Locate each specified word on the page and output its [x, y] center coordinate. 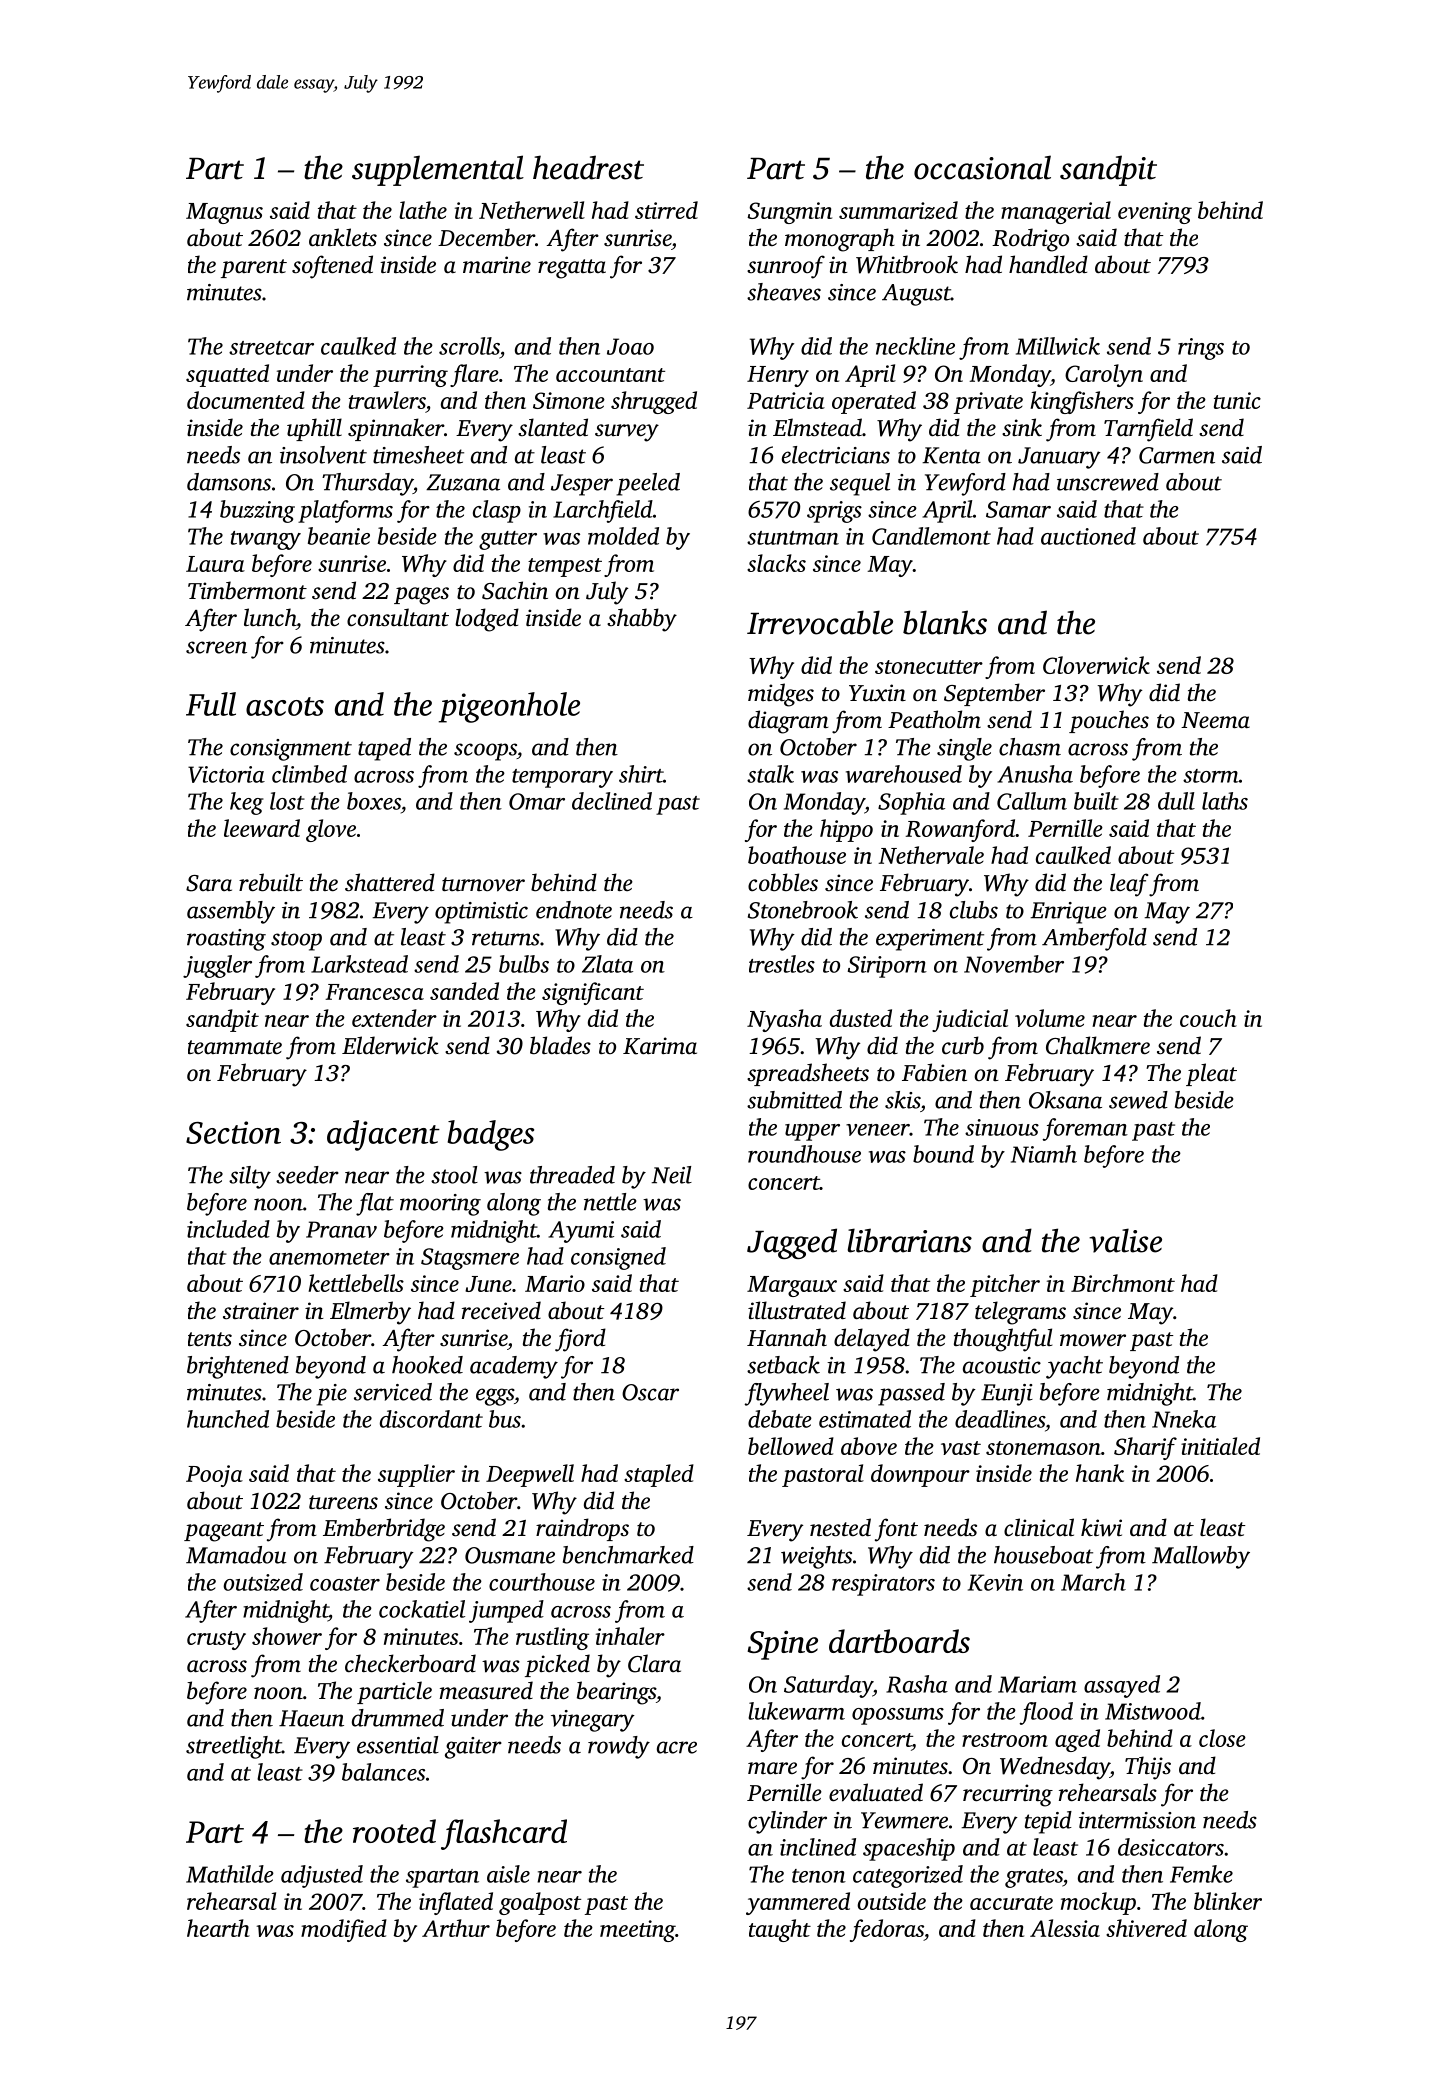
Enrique [1068, 913]
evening [1155, 213]
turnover [483, 884]
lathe [423, 210]
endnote [574, 910]
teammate [235, 1047]
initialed [1220, 1446]
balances [383, 1772]
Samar [1018, 509]
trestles [782, 964]
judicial [970, 1020]
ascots [285, 706]
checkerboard [410, 1663]
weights [816, 1557]
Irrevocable [820, 622]
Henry [778, 376]
